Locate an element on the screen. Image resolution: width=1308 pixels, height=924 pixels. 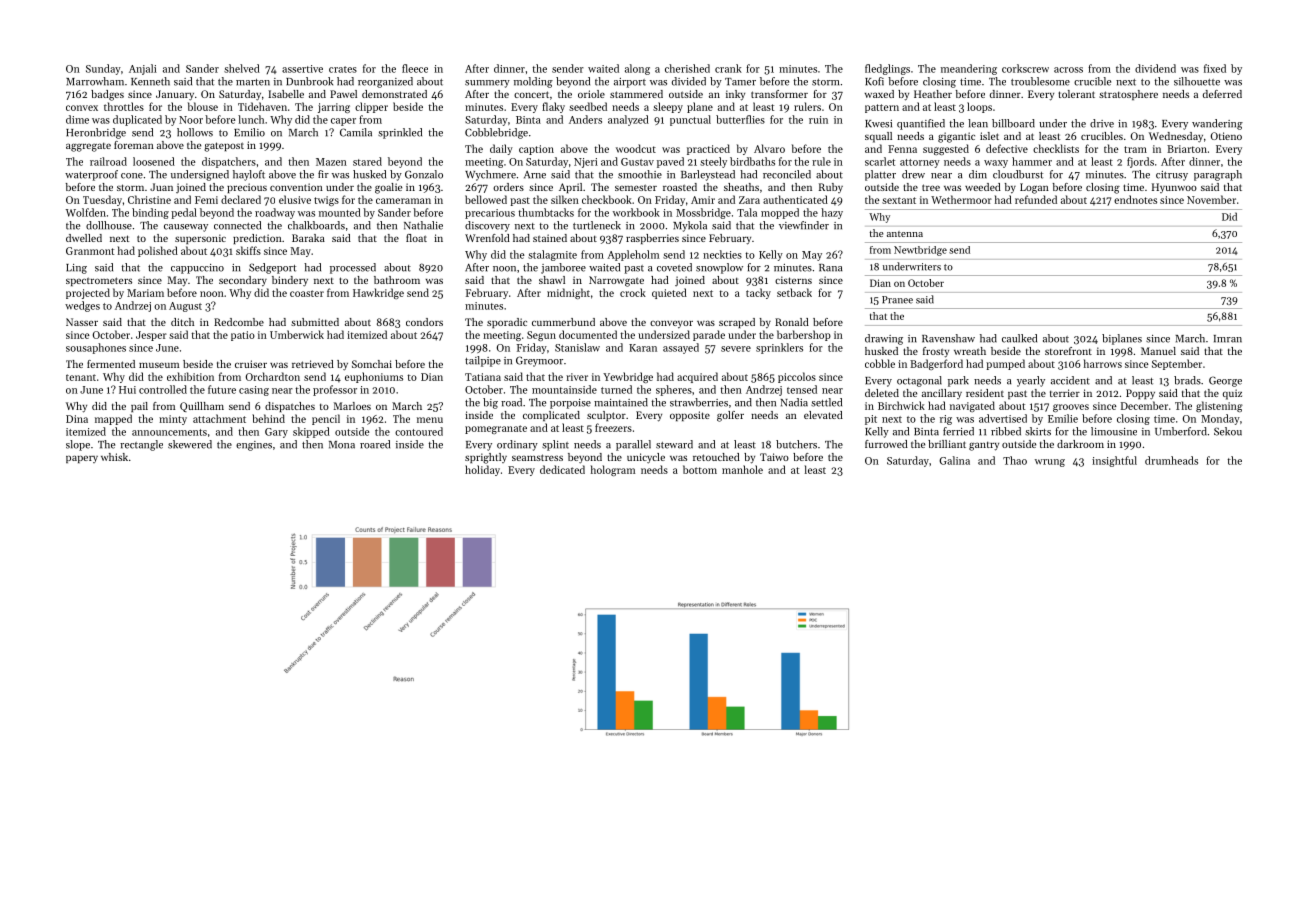
crank is located at coordinates (728, 68).
